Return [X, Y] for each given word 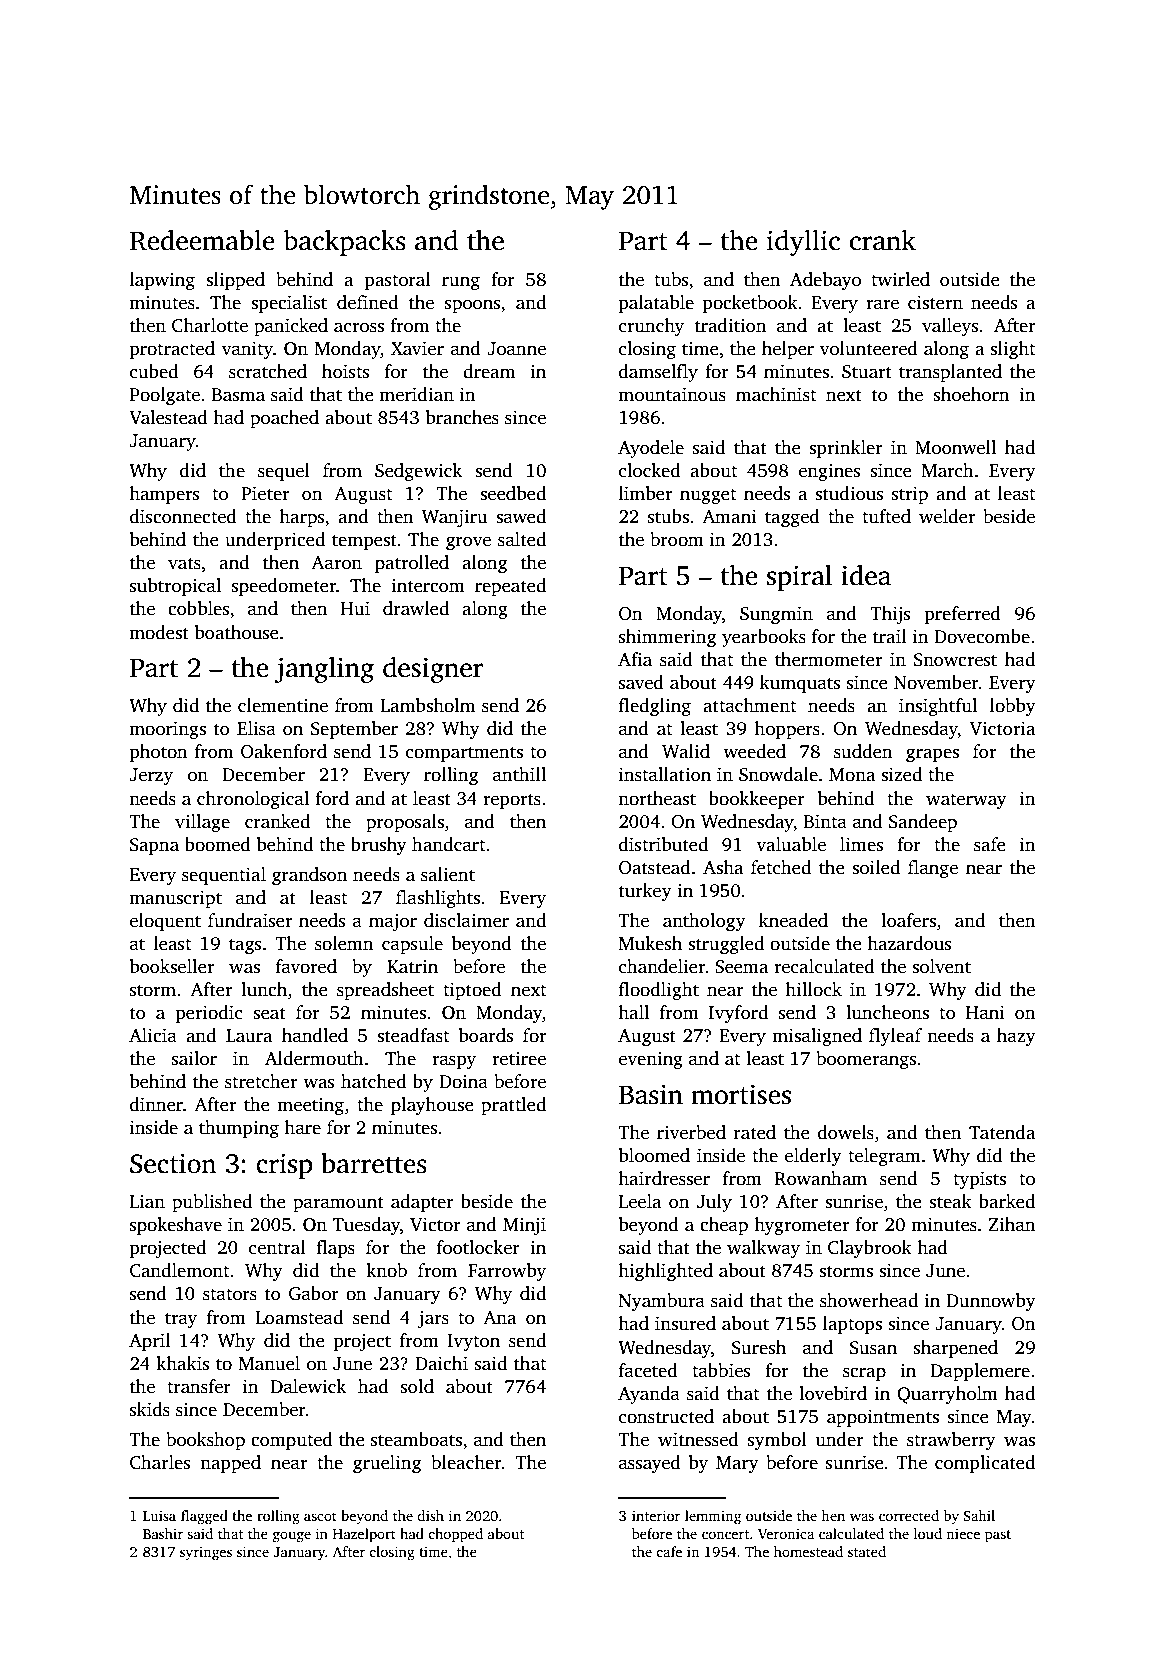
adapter [422, 1203]
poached [284, 419]
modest [159, 632]
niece [963, 1533]
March [948, 470]
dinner [156, 1104]
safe [990, 844]
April [150, 1342]
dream [489, 371]
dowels [846, 1132]
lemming [713, 1517]
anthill [519, 774]
